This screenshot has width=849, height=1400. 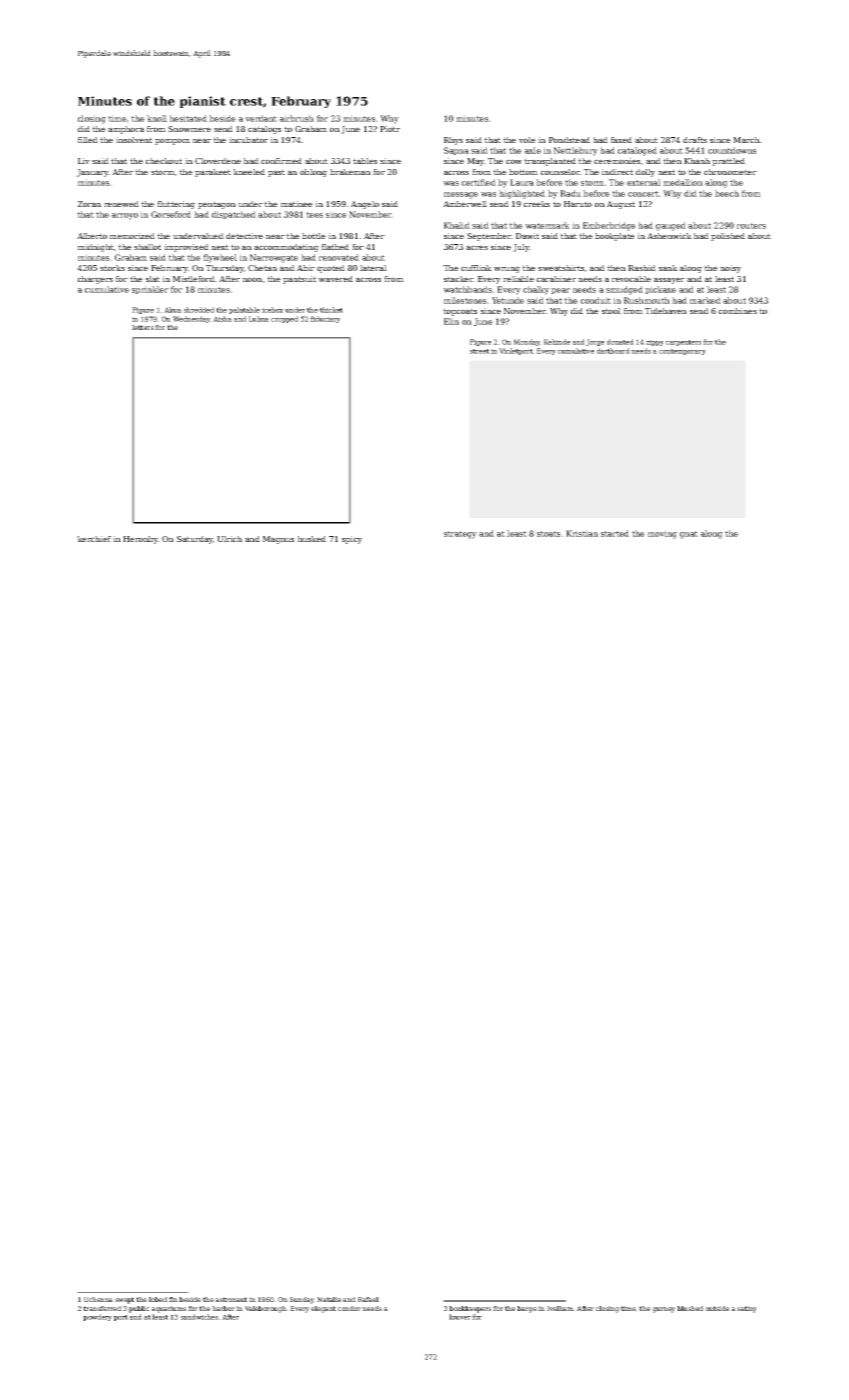 I want to click on Rafael, so click(x=368, y=1299).
